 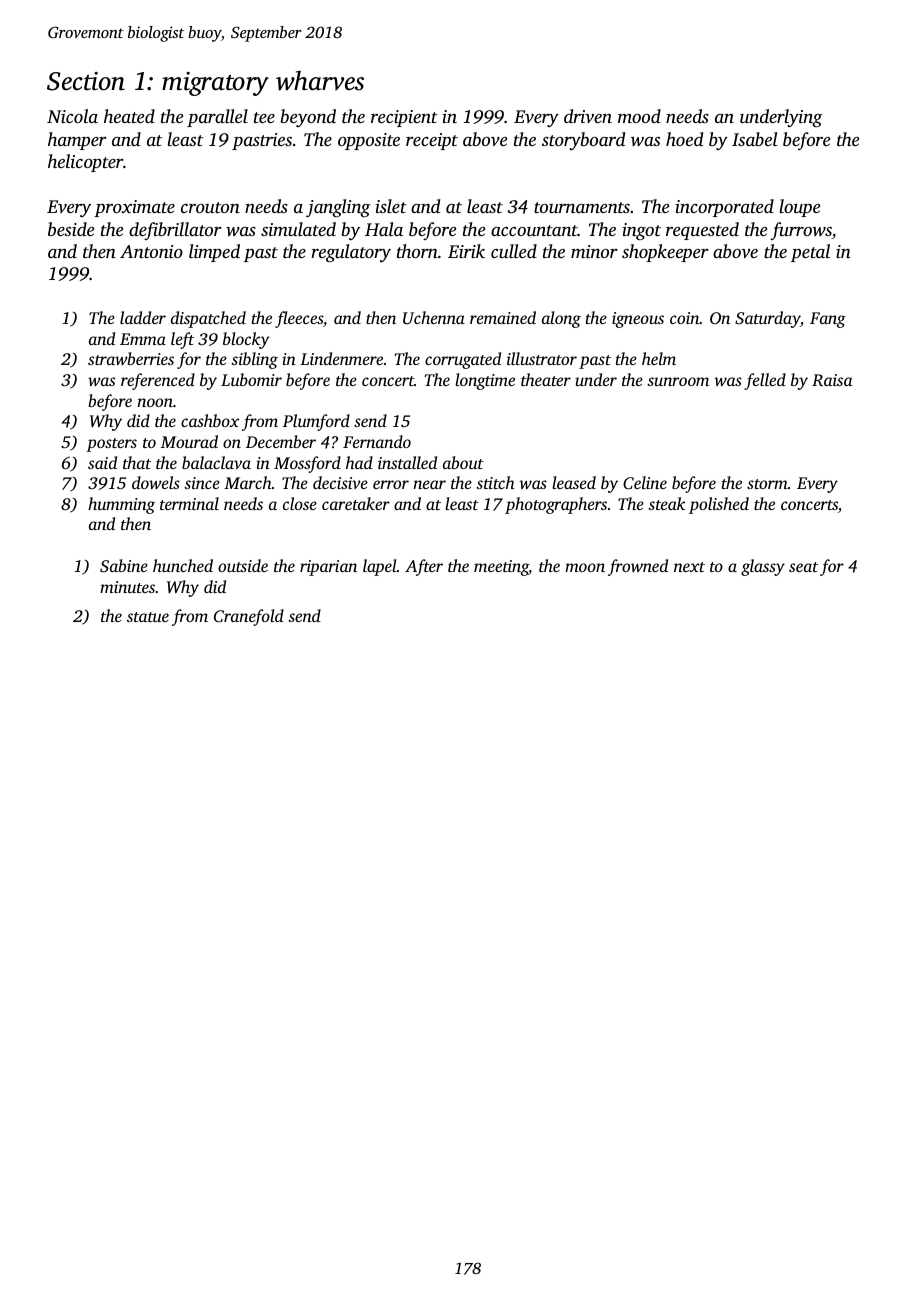 What do you see at coordinates (71, 229) in the screenshot?
I see `beside` at bounding box center [71, 229].
